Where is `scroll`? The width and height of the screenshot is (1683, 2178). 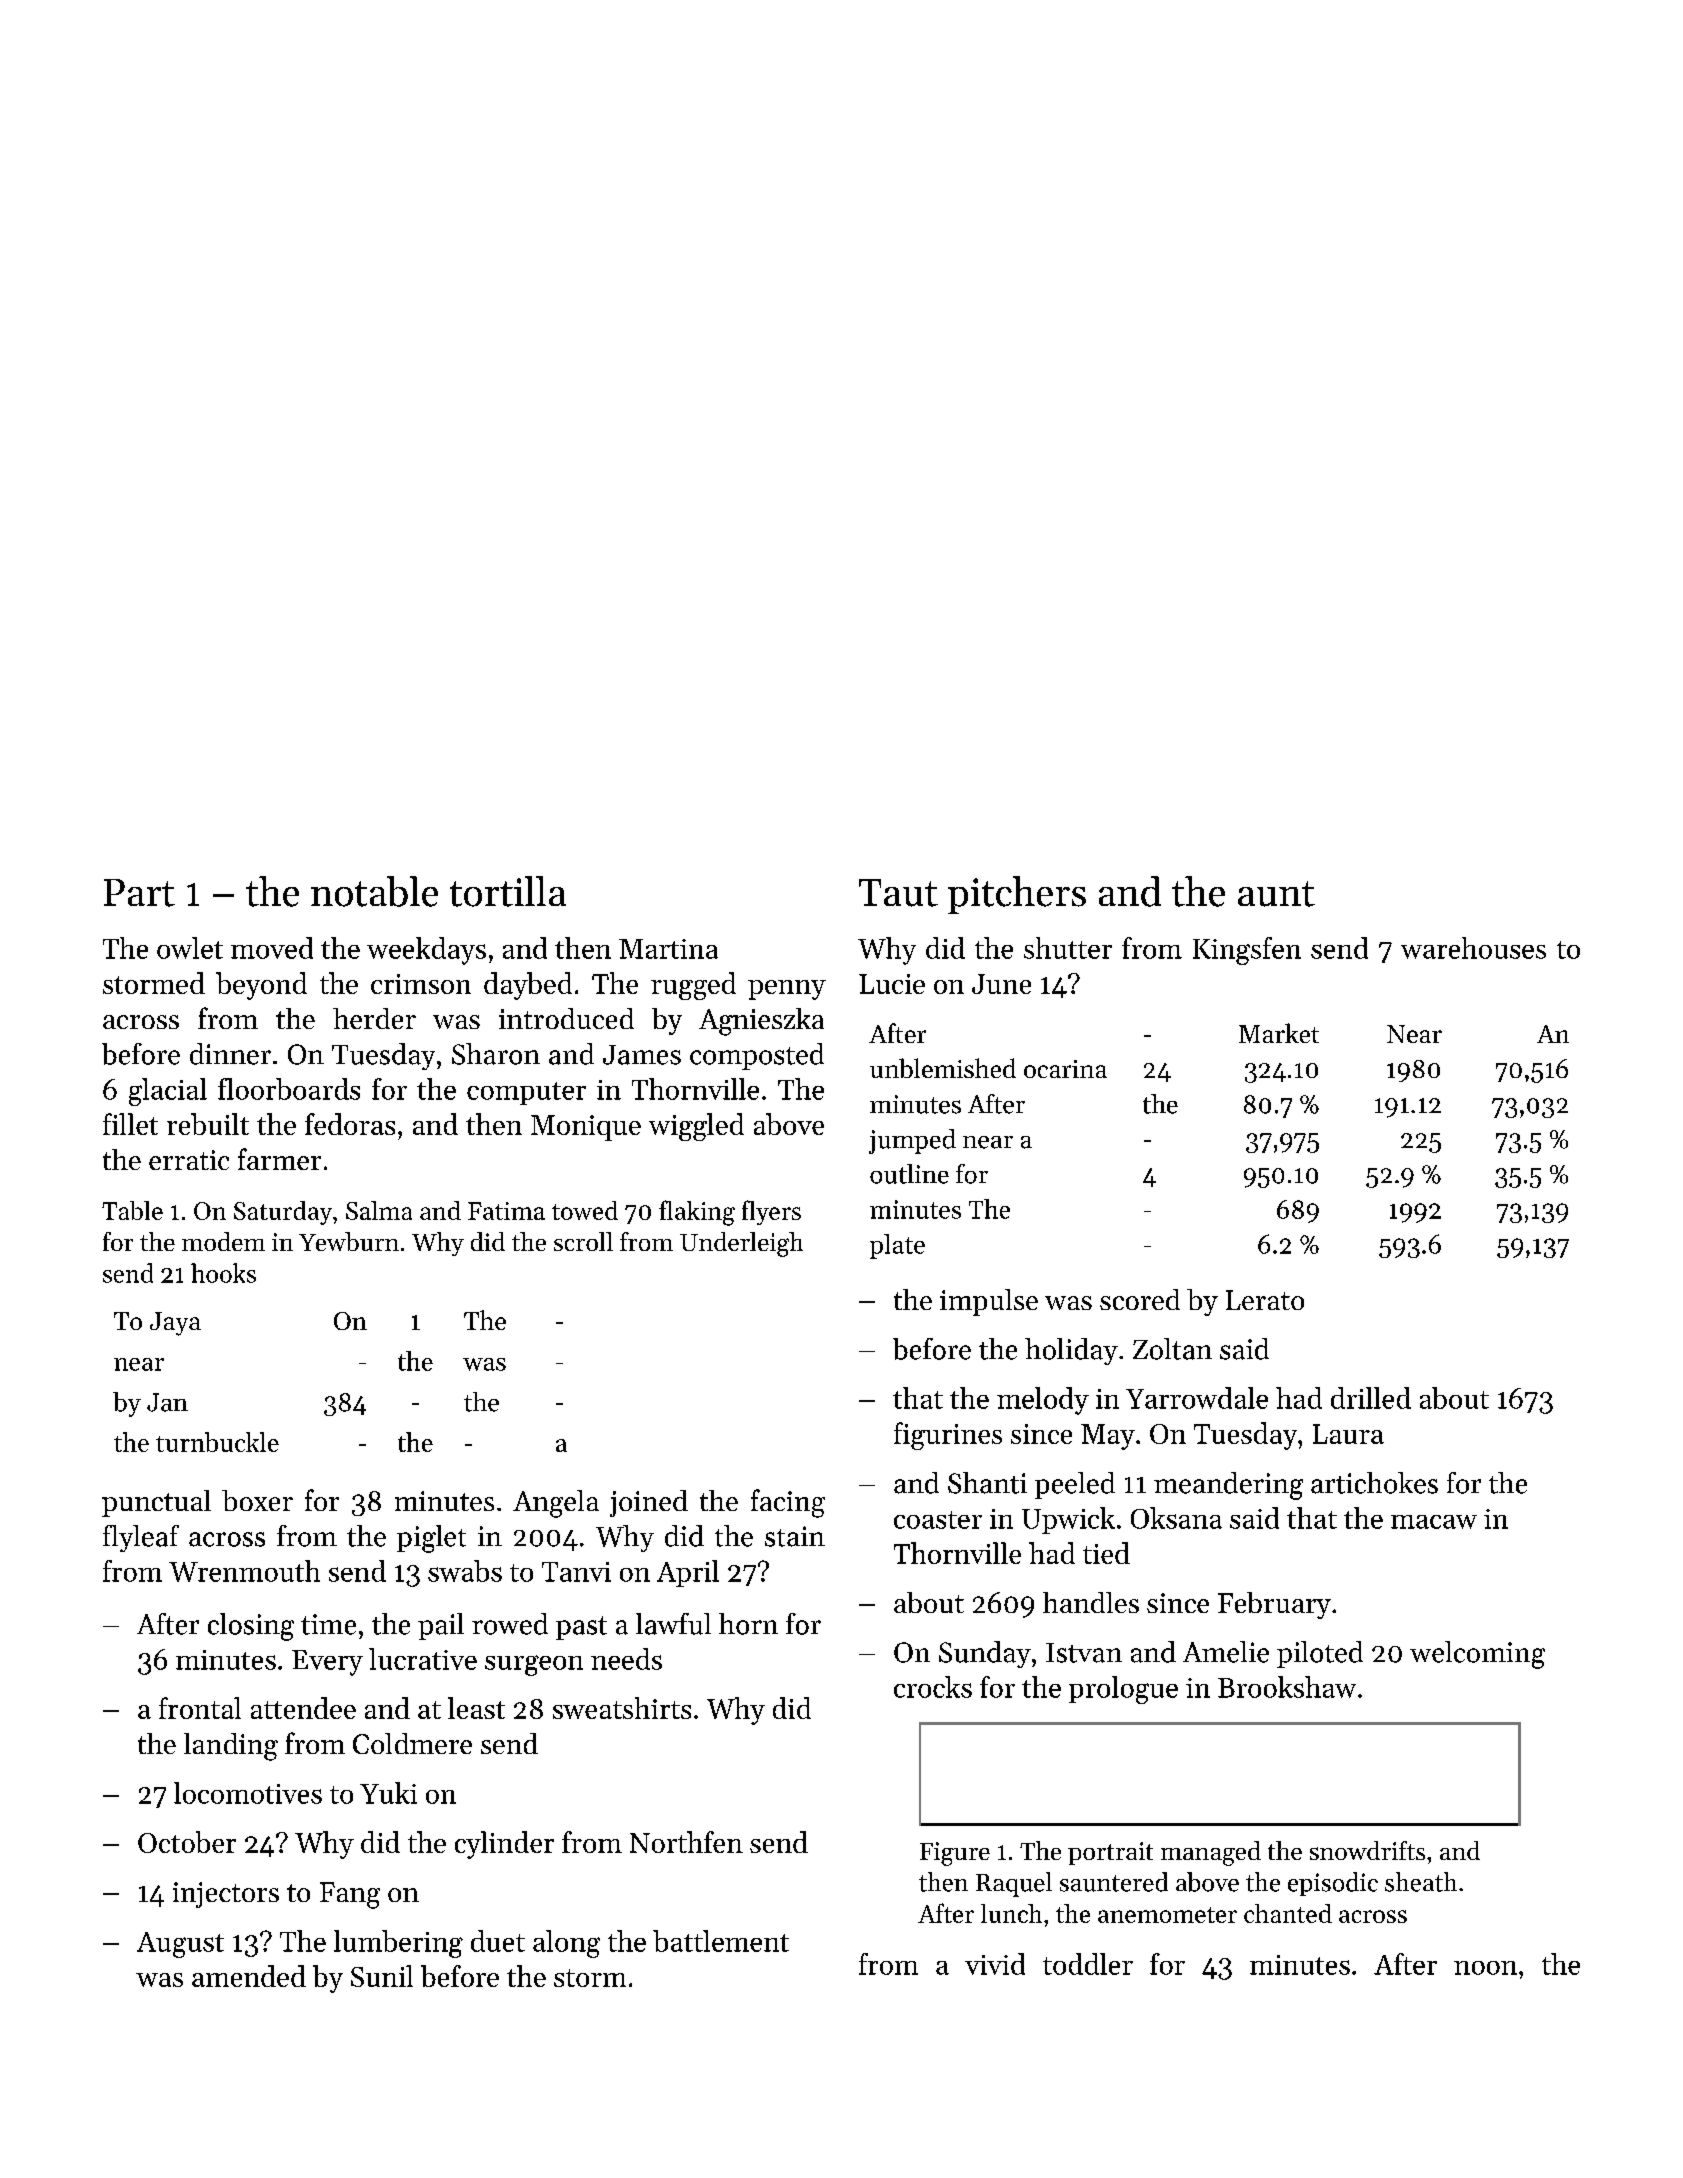
scroll is located at coordinates (583, 1241).
